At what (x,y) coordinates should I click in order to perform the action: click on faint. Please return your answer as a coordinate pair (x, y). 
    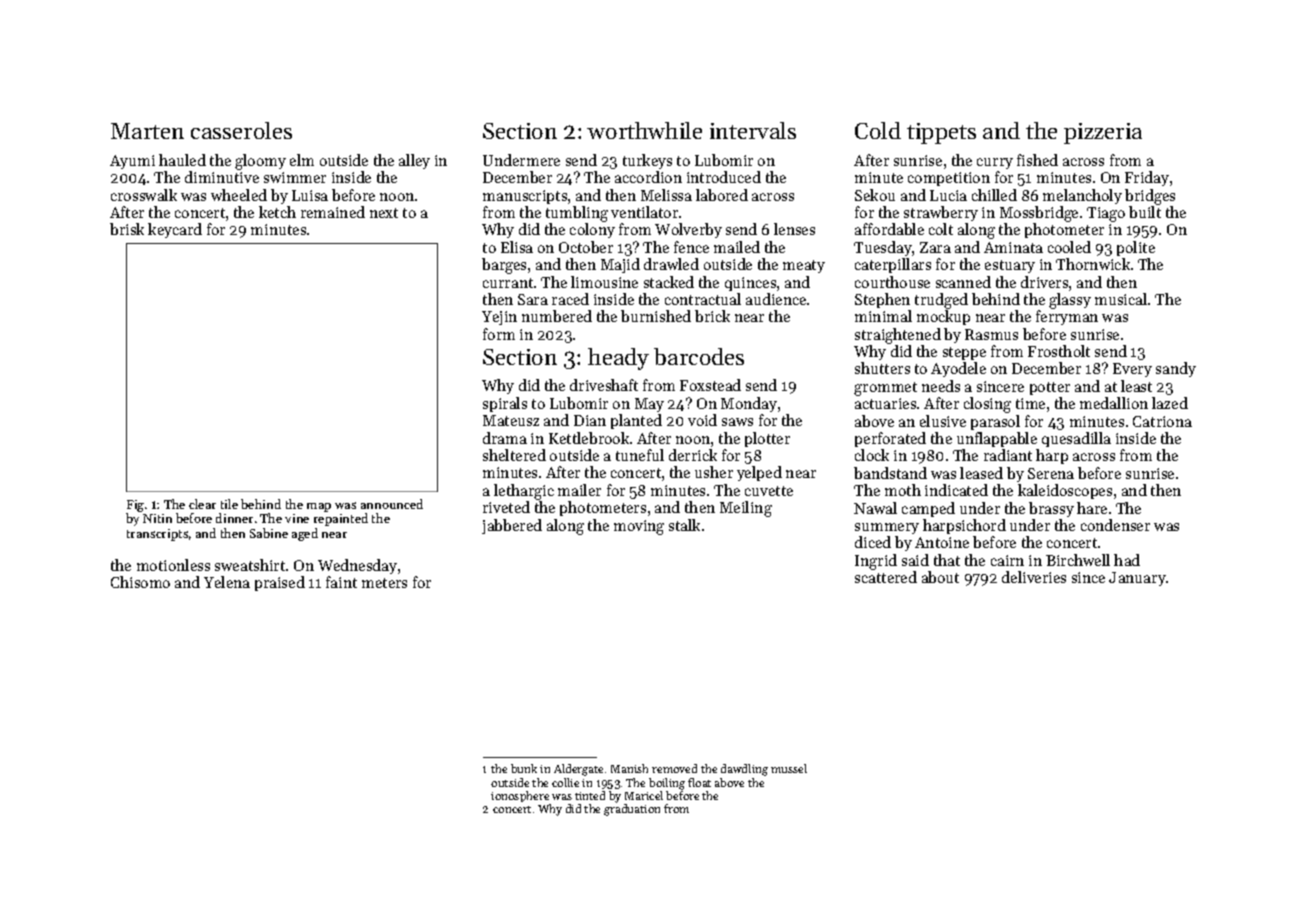
    Looking at the image, I should click on (341, 582).
